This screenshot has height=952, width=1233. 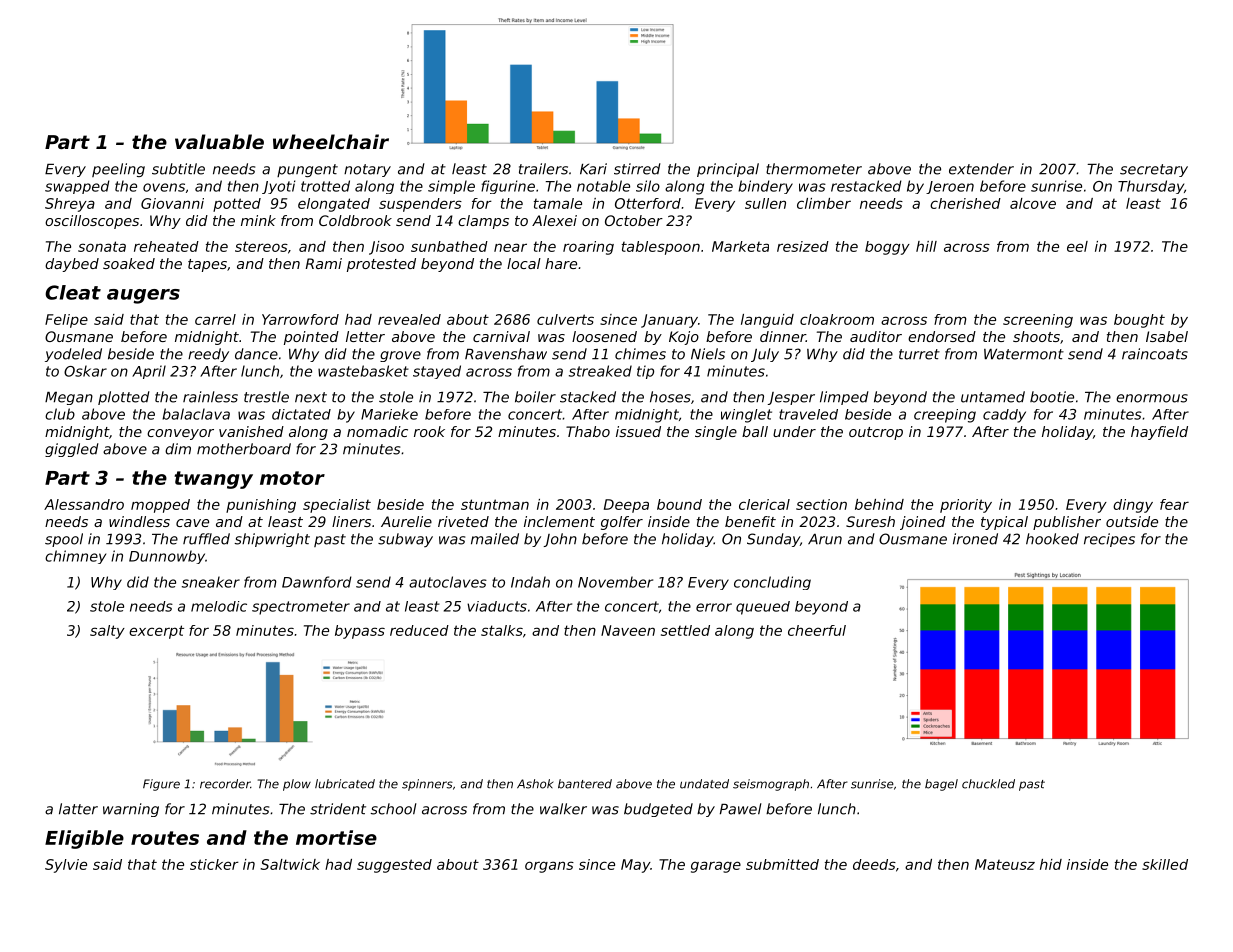 What do you see at coordinates (331, 141) in the screenshot?
I see `wheelchair` at bounding box center [331, 141].
